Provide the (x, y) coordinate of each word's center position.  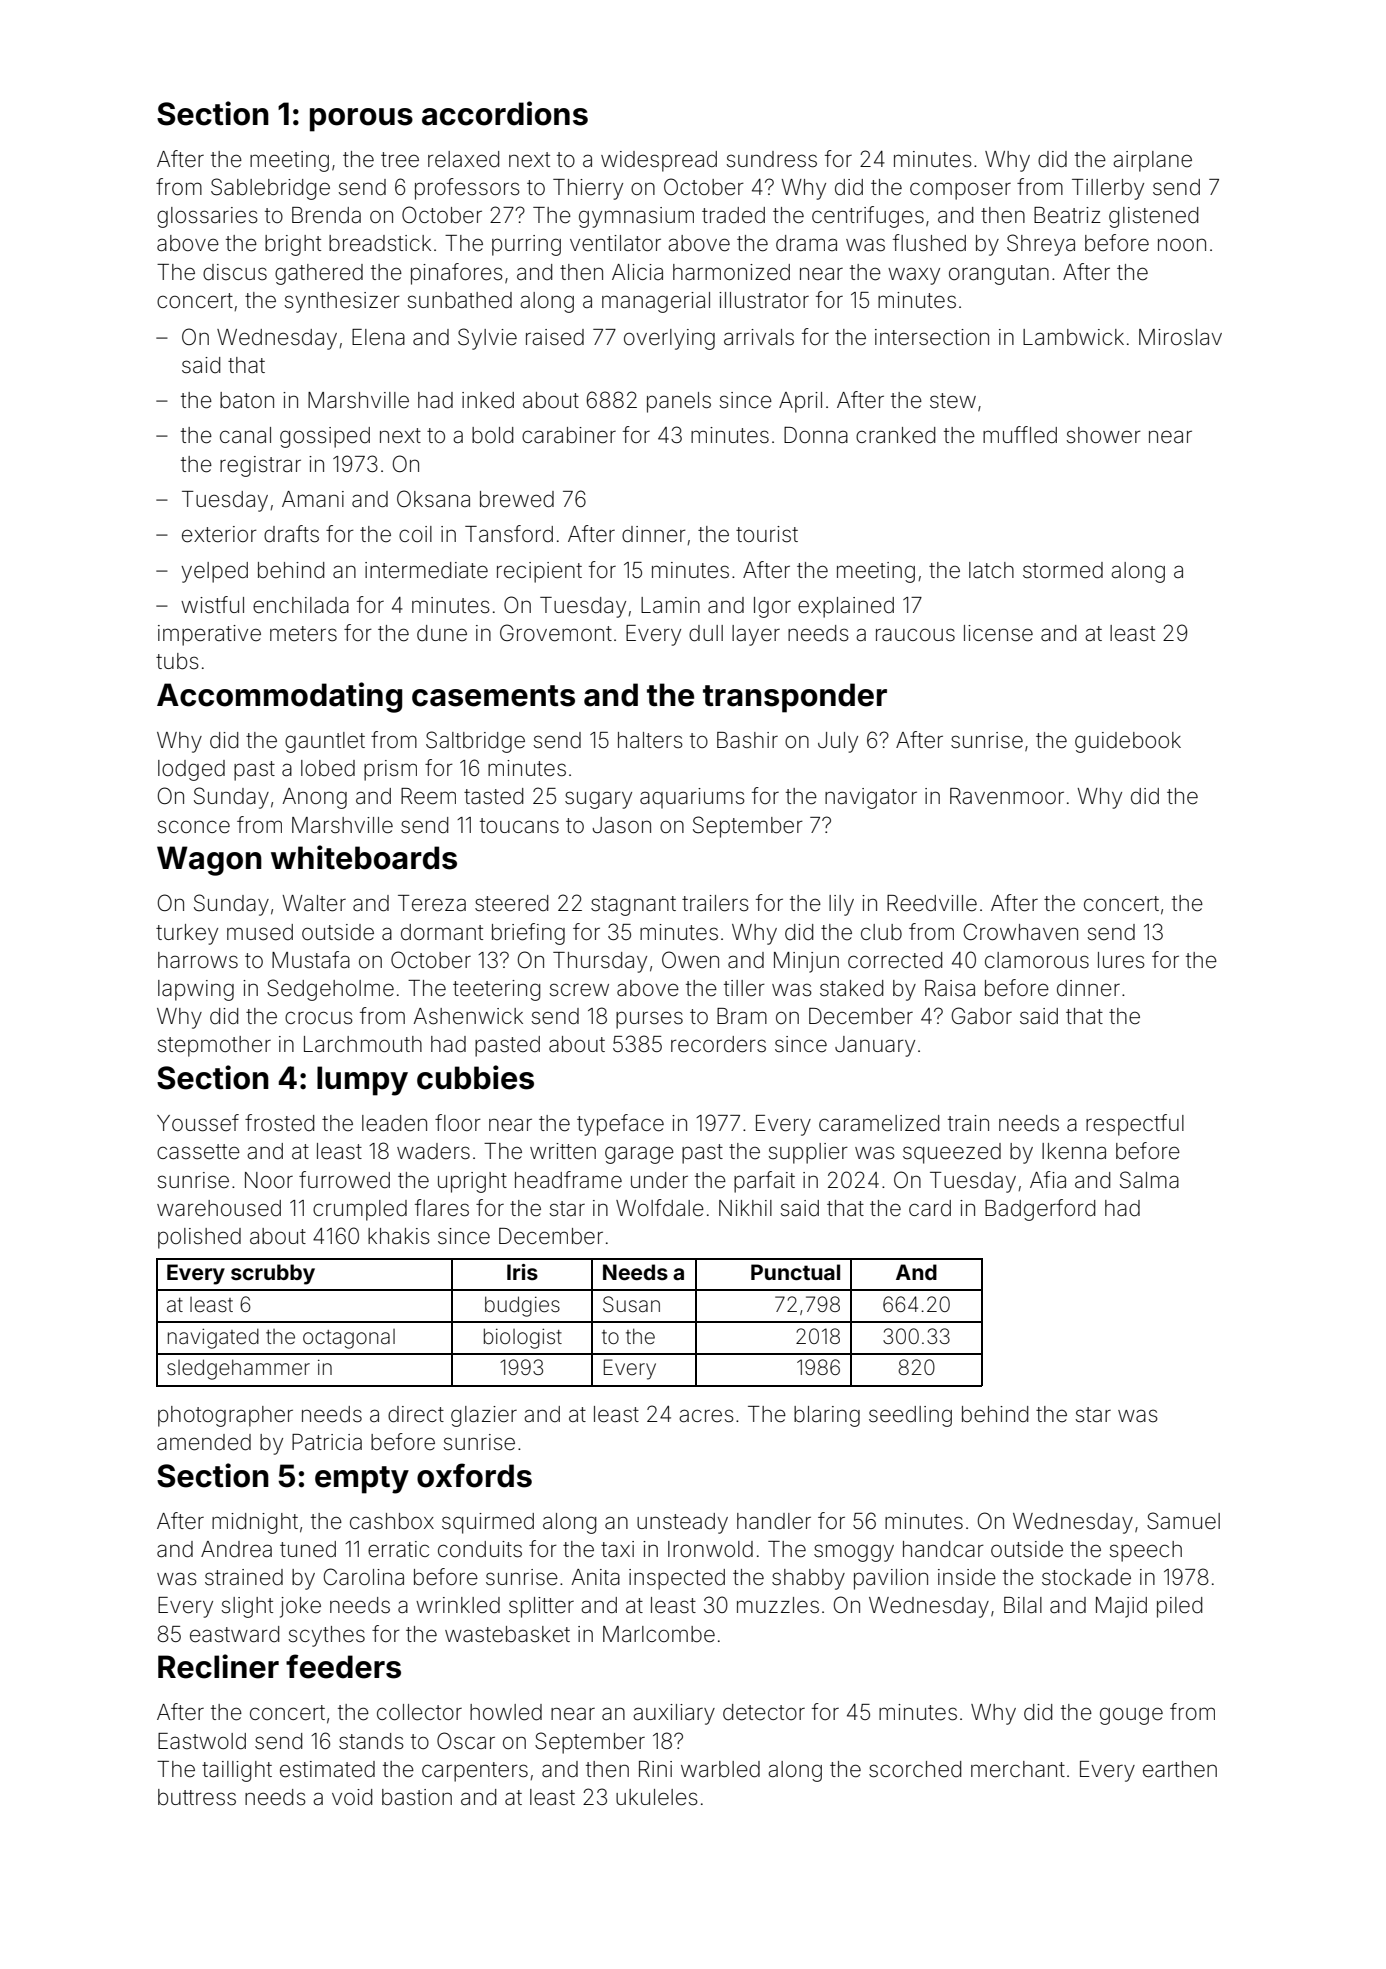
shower (1104, 435)
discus (235, 272)
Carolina (364, 1577)
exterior (219, 534)
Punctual (795, 1272)
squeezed (952, 1153)
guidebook (1128, 742)
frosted (279, 1123)
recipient (539, 572)
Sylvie (487, 339)
